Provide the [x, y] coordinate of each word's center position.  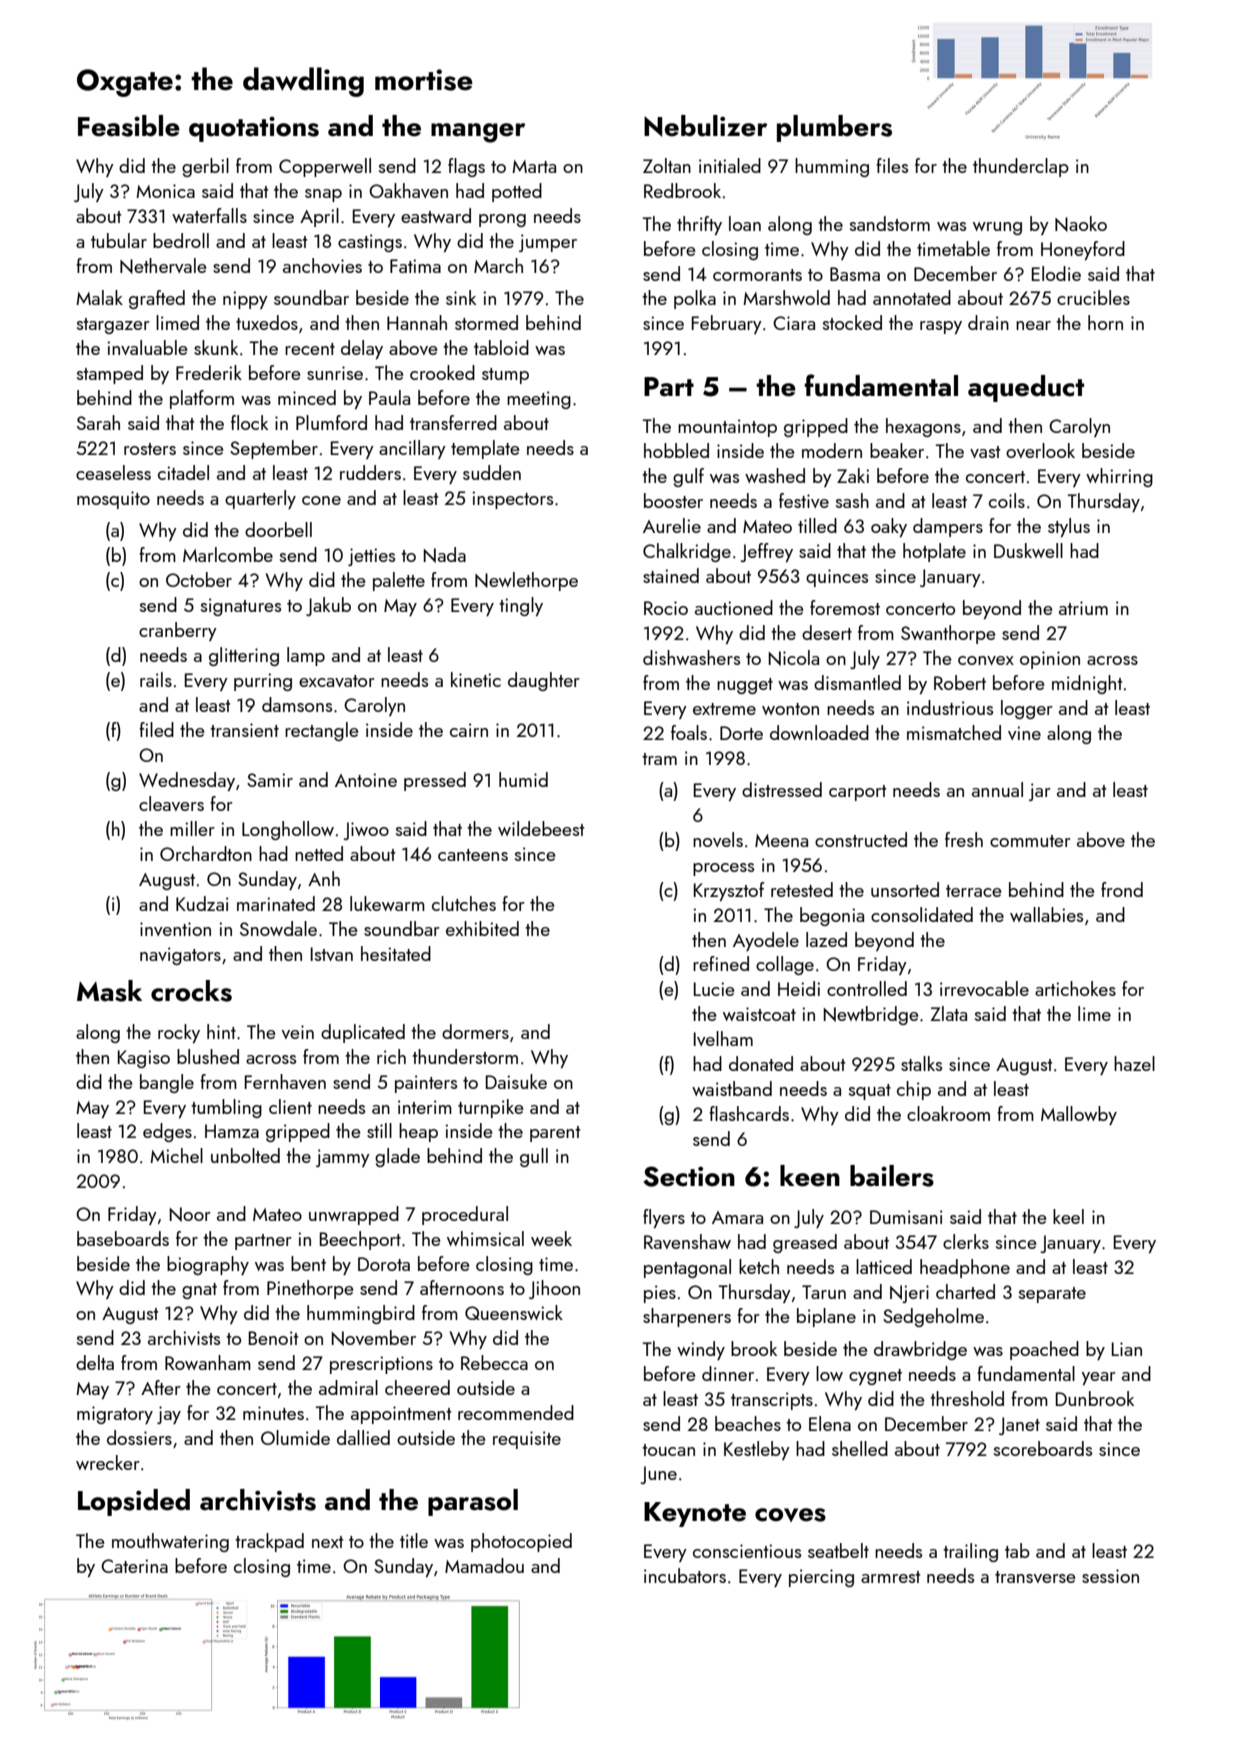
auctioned [734, 607]
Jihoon [554, 1289]
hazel [1134, 1063]
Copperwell [325, 167]
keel [1068, 1216]
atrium [1083, 608]
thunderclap [1021, 167]
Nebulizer [705, 126]
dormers [475, 1031]
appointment [401, 1415]
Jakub [328, 606]
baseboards [123, 1238]
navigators [180, 956]
